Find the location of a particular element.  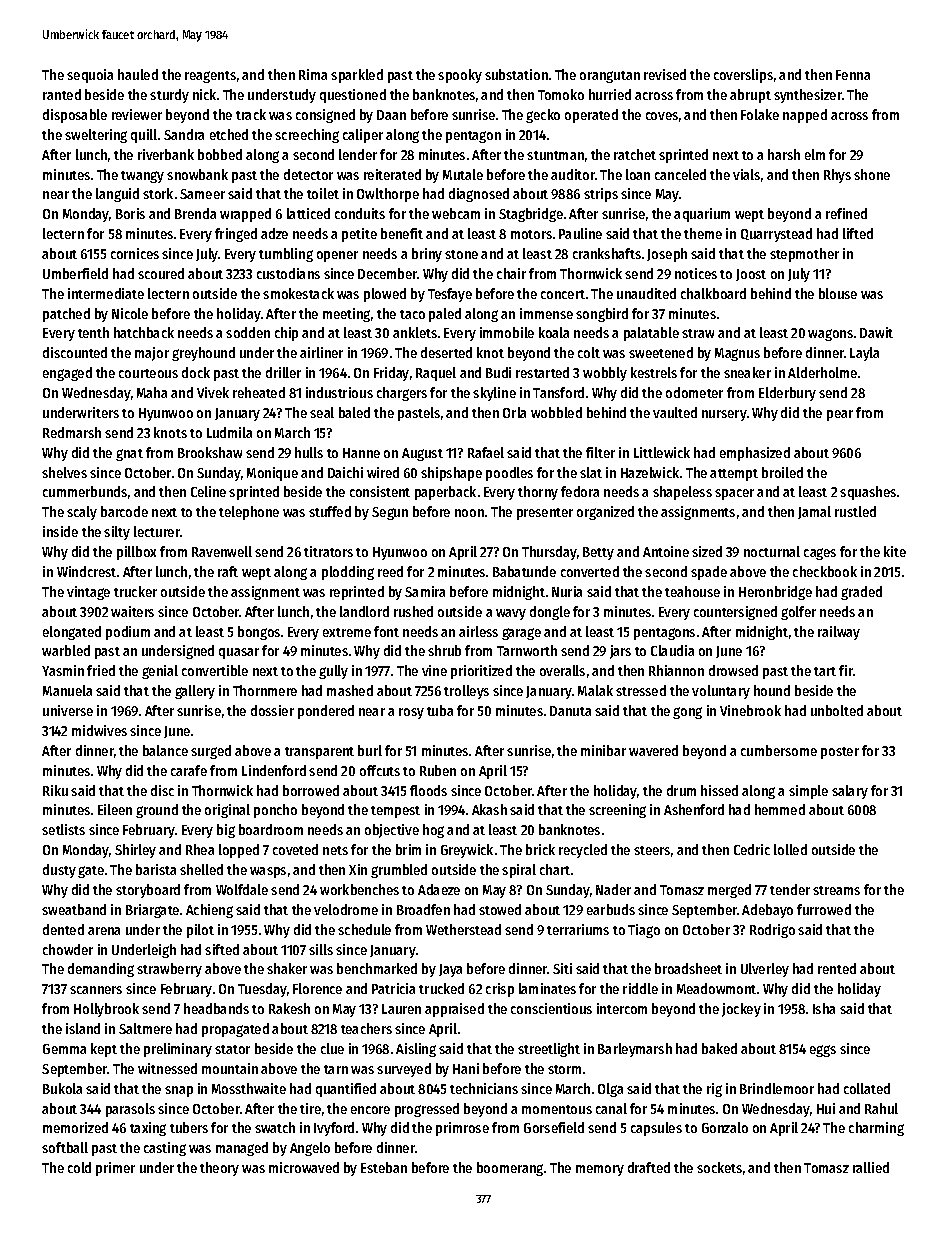

Elderbury is located at coordinates (787, 394).
